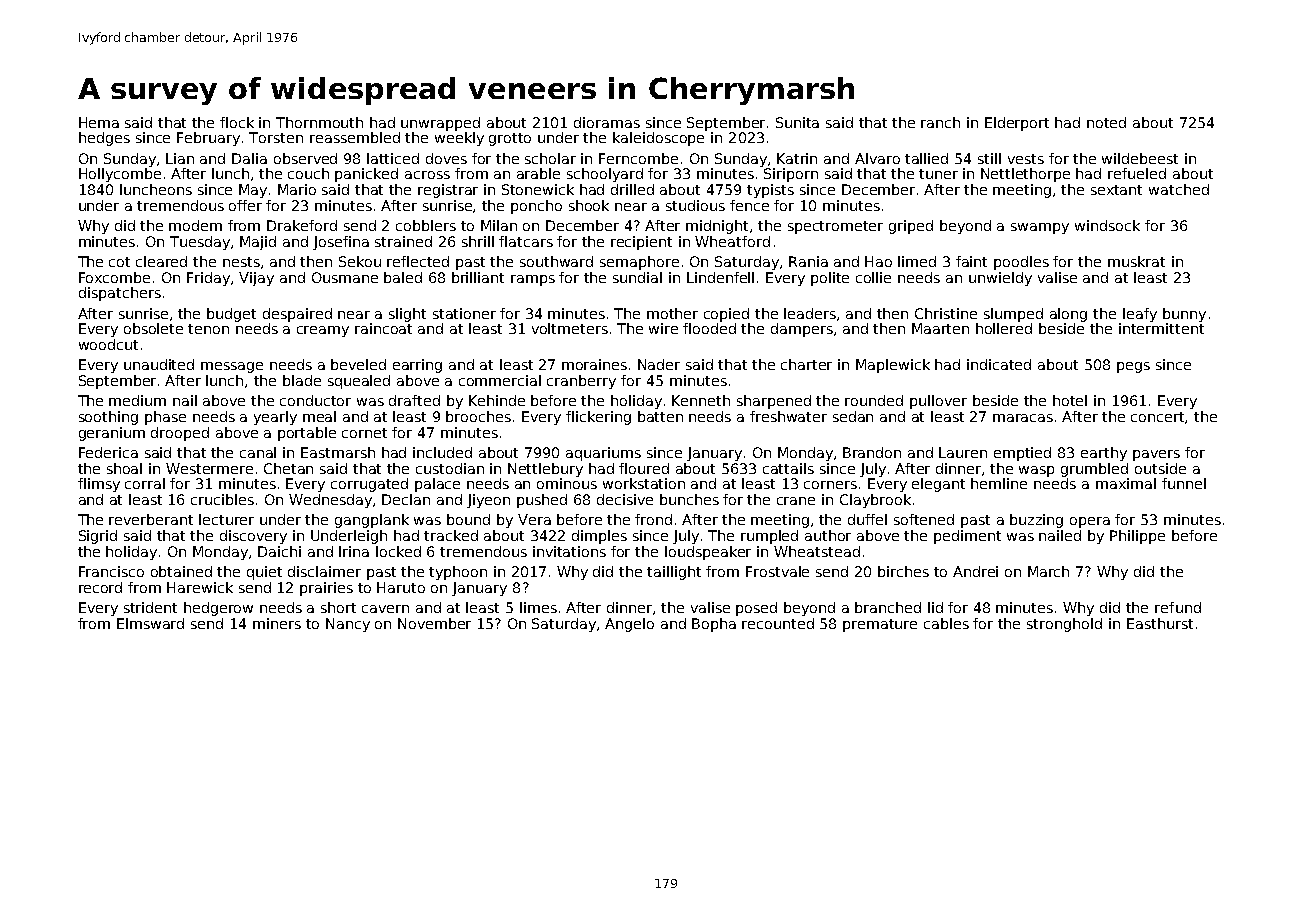  Describe the element at coordinates (1106, 122) in the screenshot. I see `noted` at that location.
